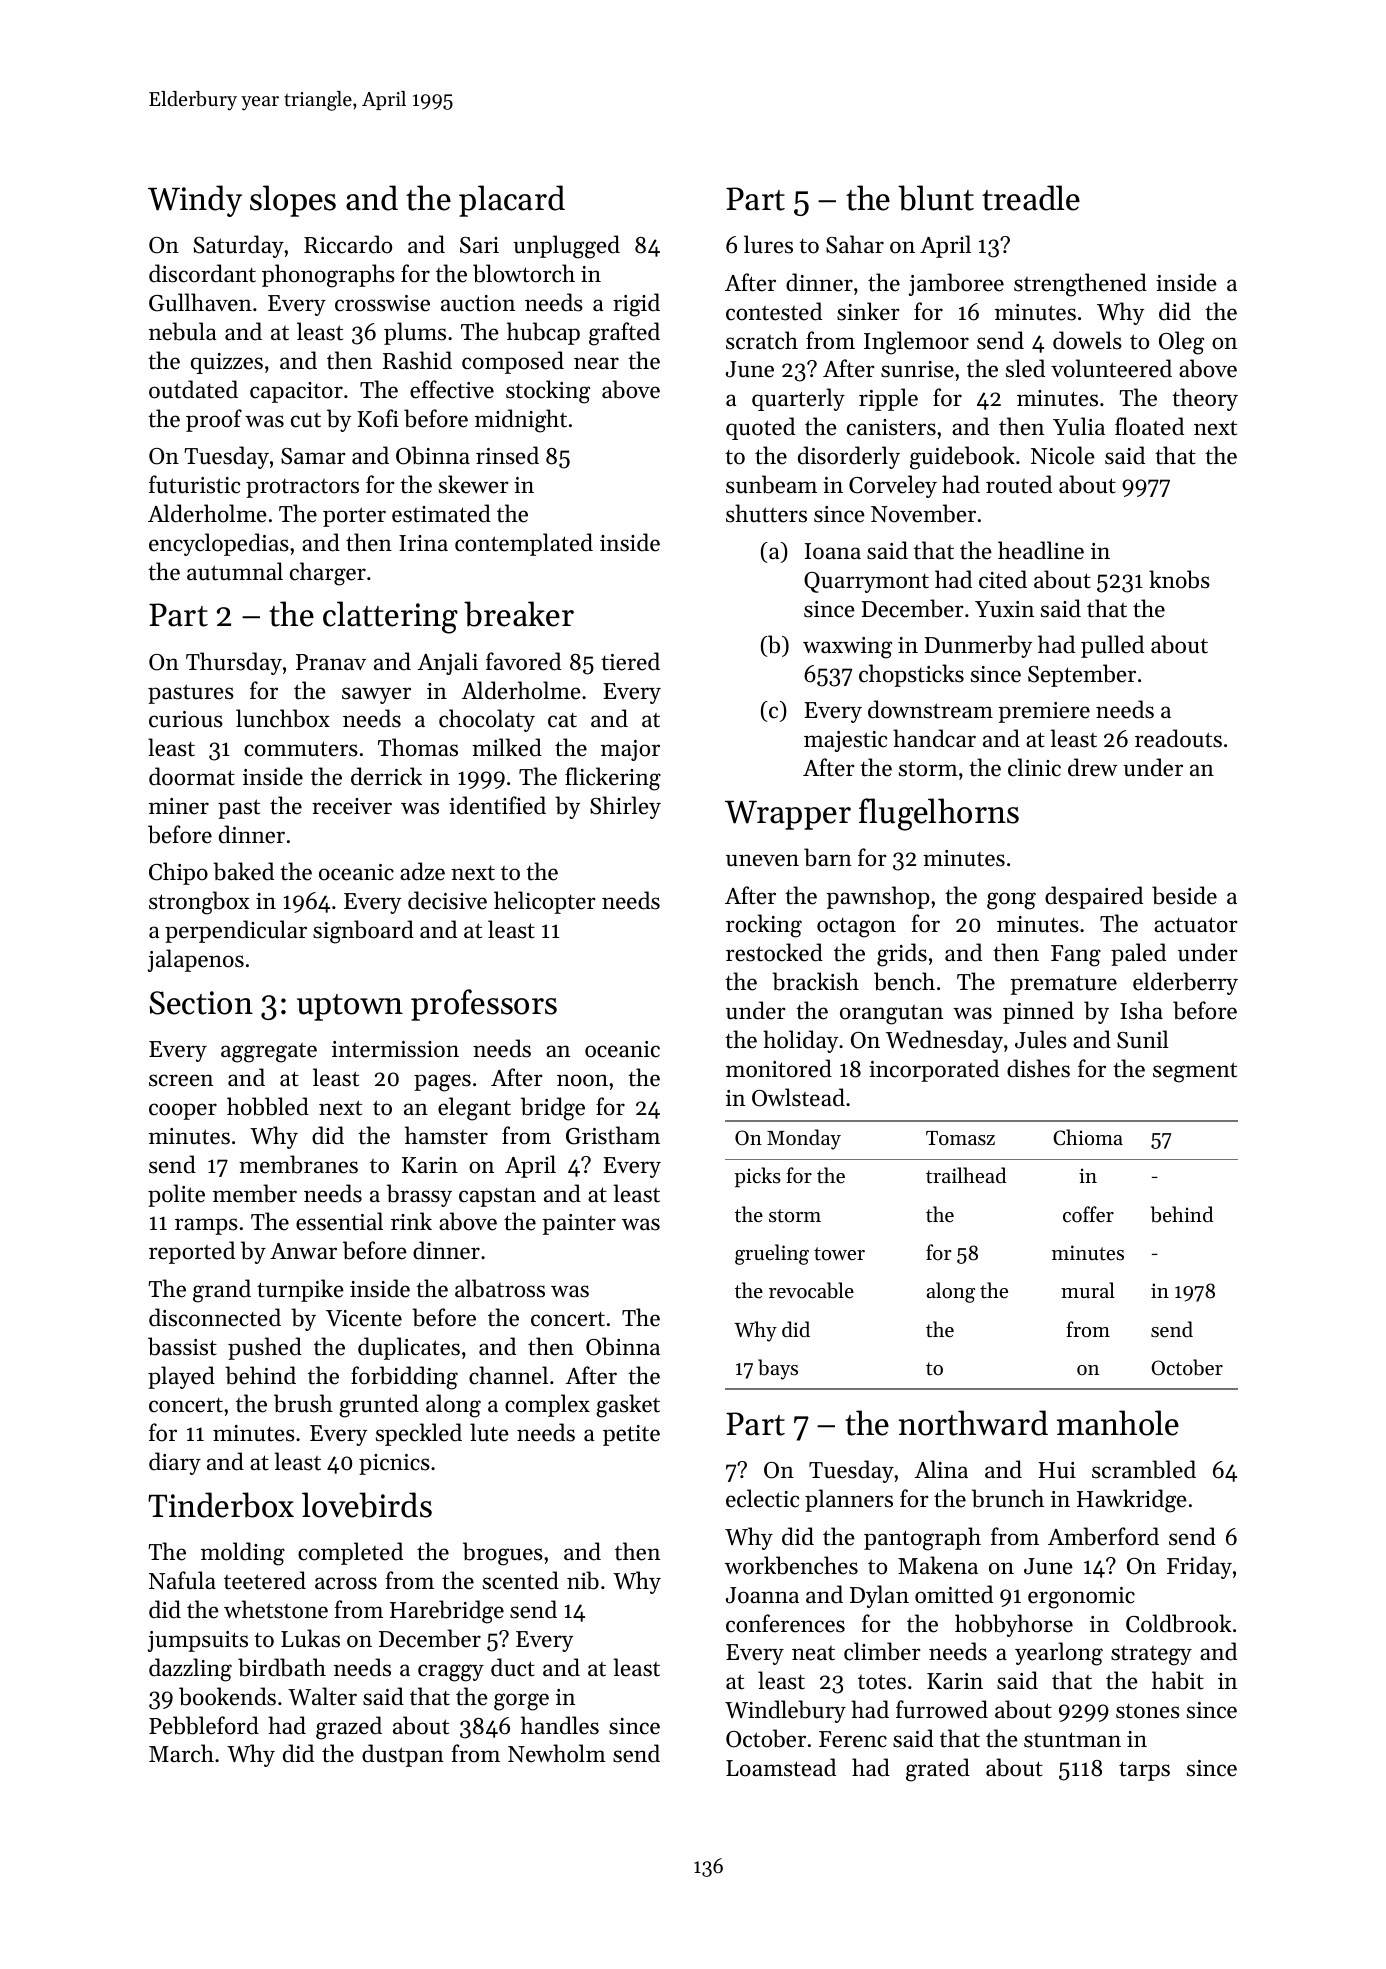  Describe the element at coordinates (856, 928) in the page. I see `octagon` at that location.
